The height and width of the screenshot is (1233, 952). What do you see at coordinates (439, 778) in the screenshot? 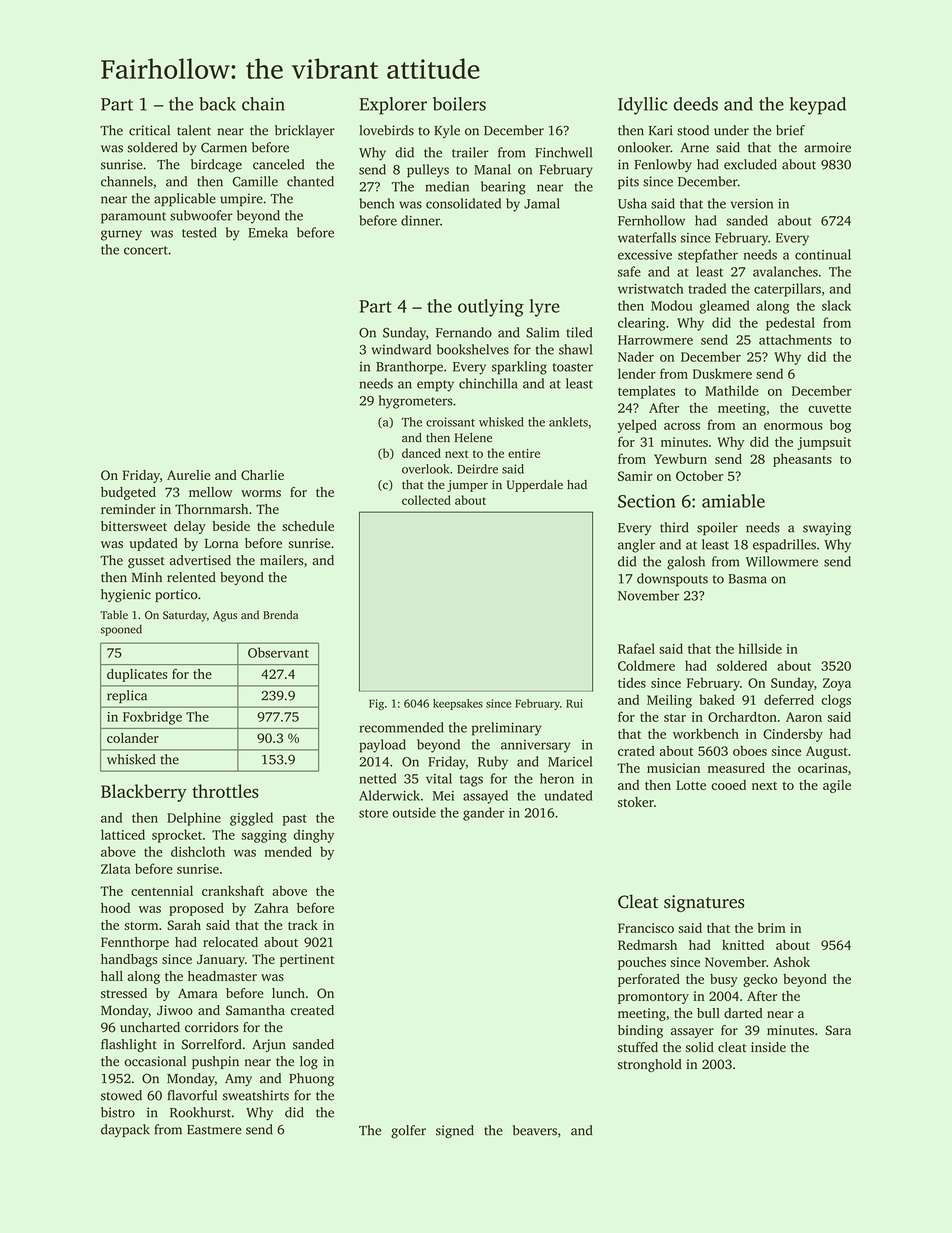
I see `vital` at bounding box center [439, 778].
